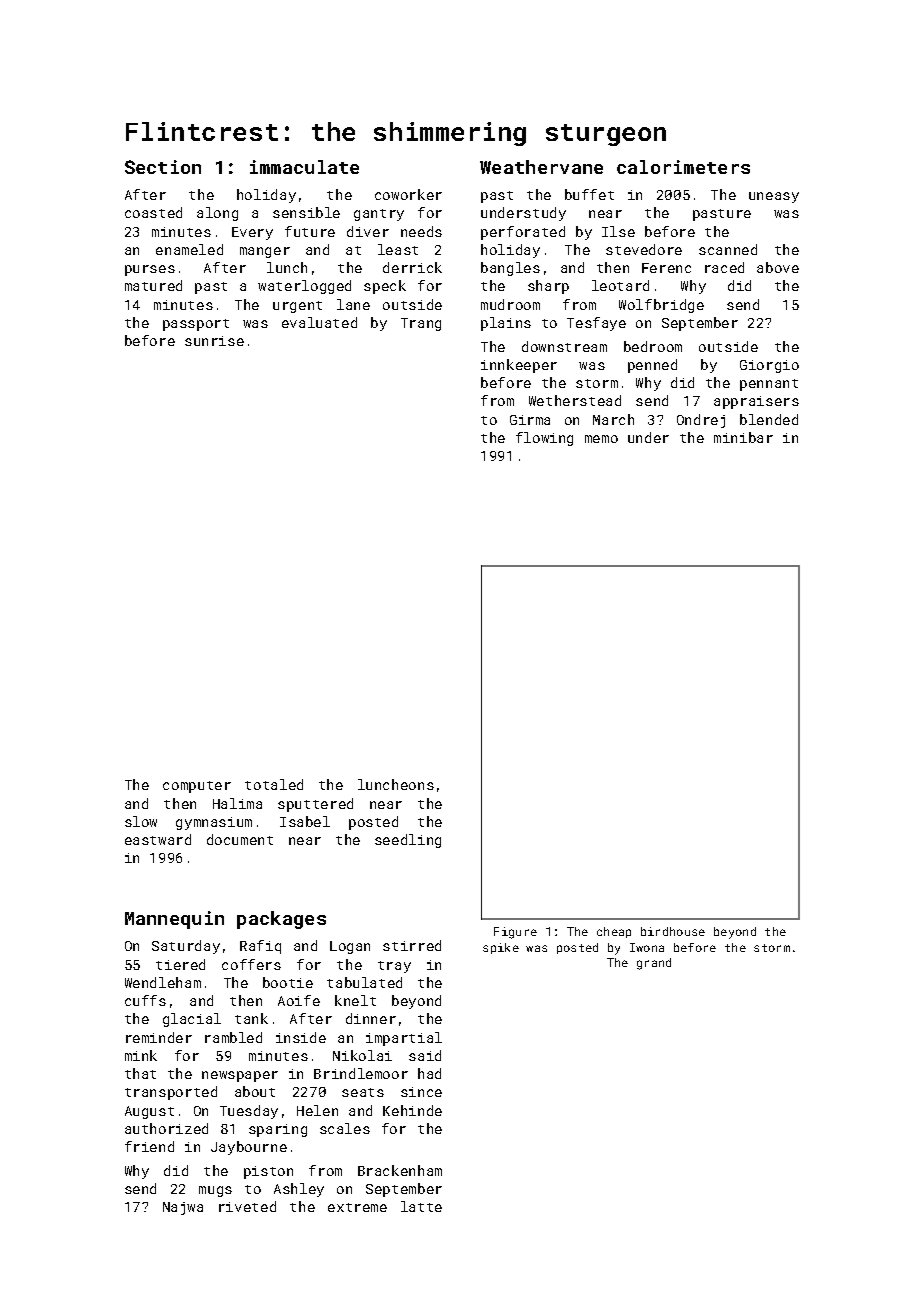 The image size is (924, 1308). Describe the element at coordinates (192, 1020) in the image. I see `glacial` at that location.
